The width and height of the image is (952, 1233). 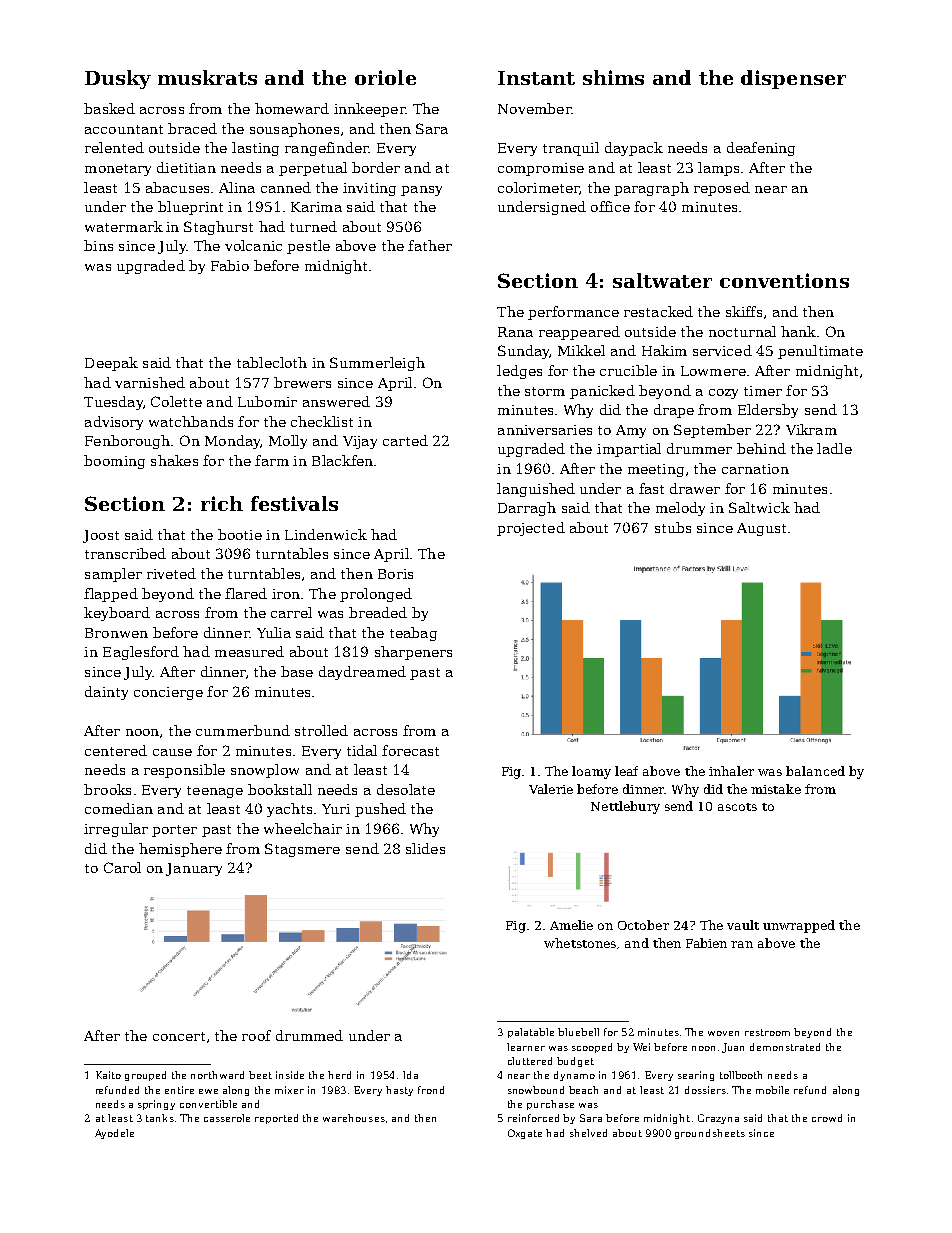 What do you see at coordinates (827, 1118) in the image?
I see `crowd` at bounding box center [827, 1118].
